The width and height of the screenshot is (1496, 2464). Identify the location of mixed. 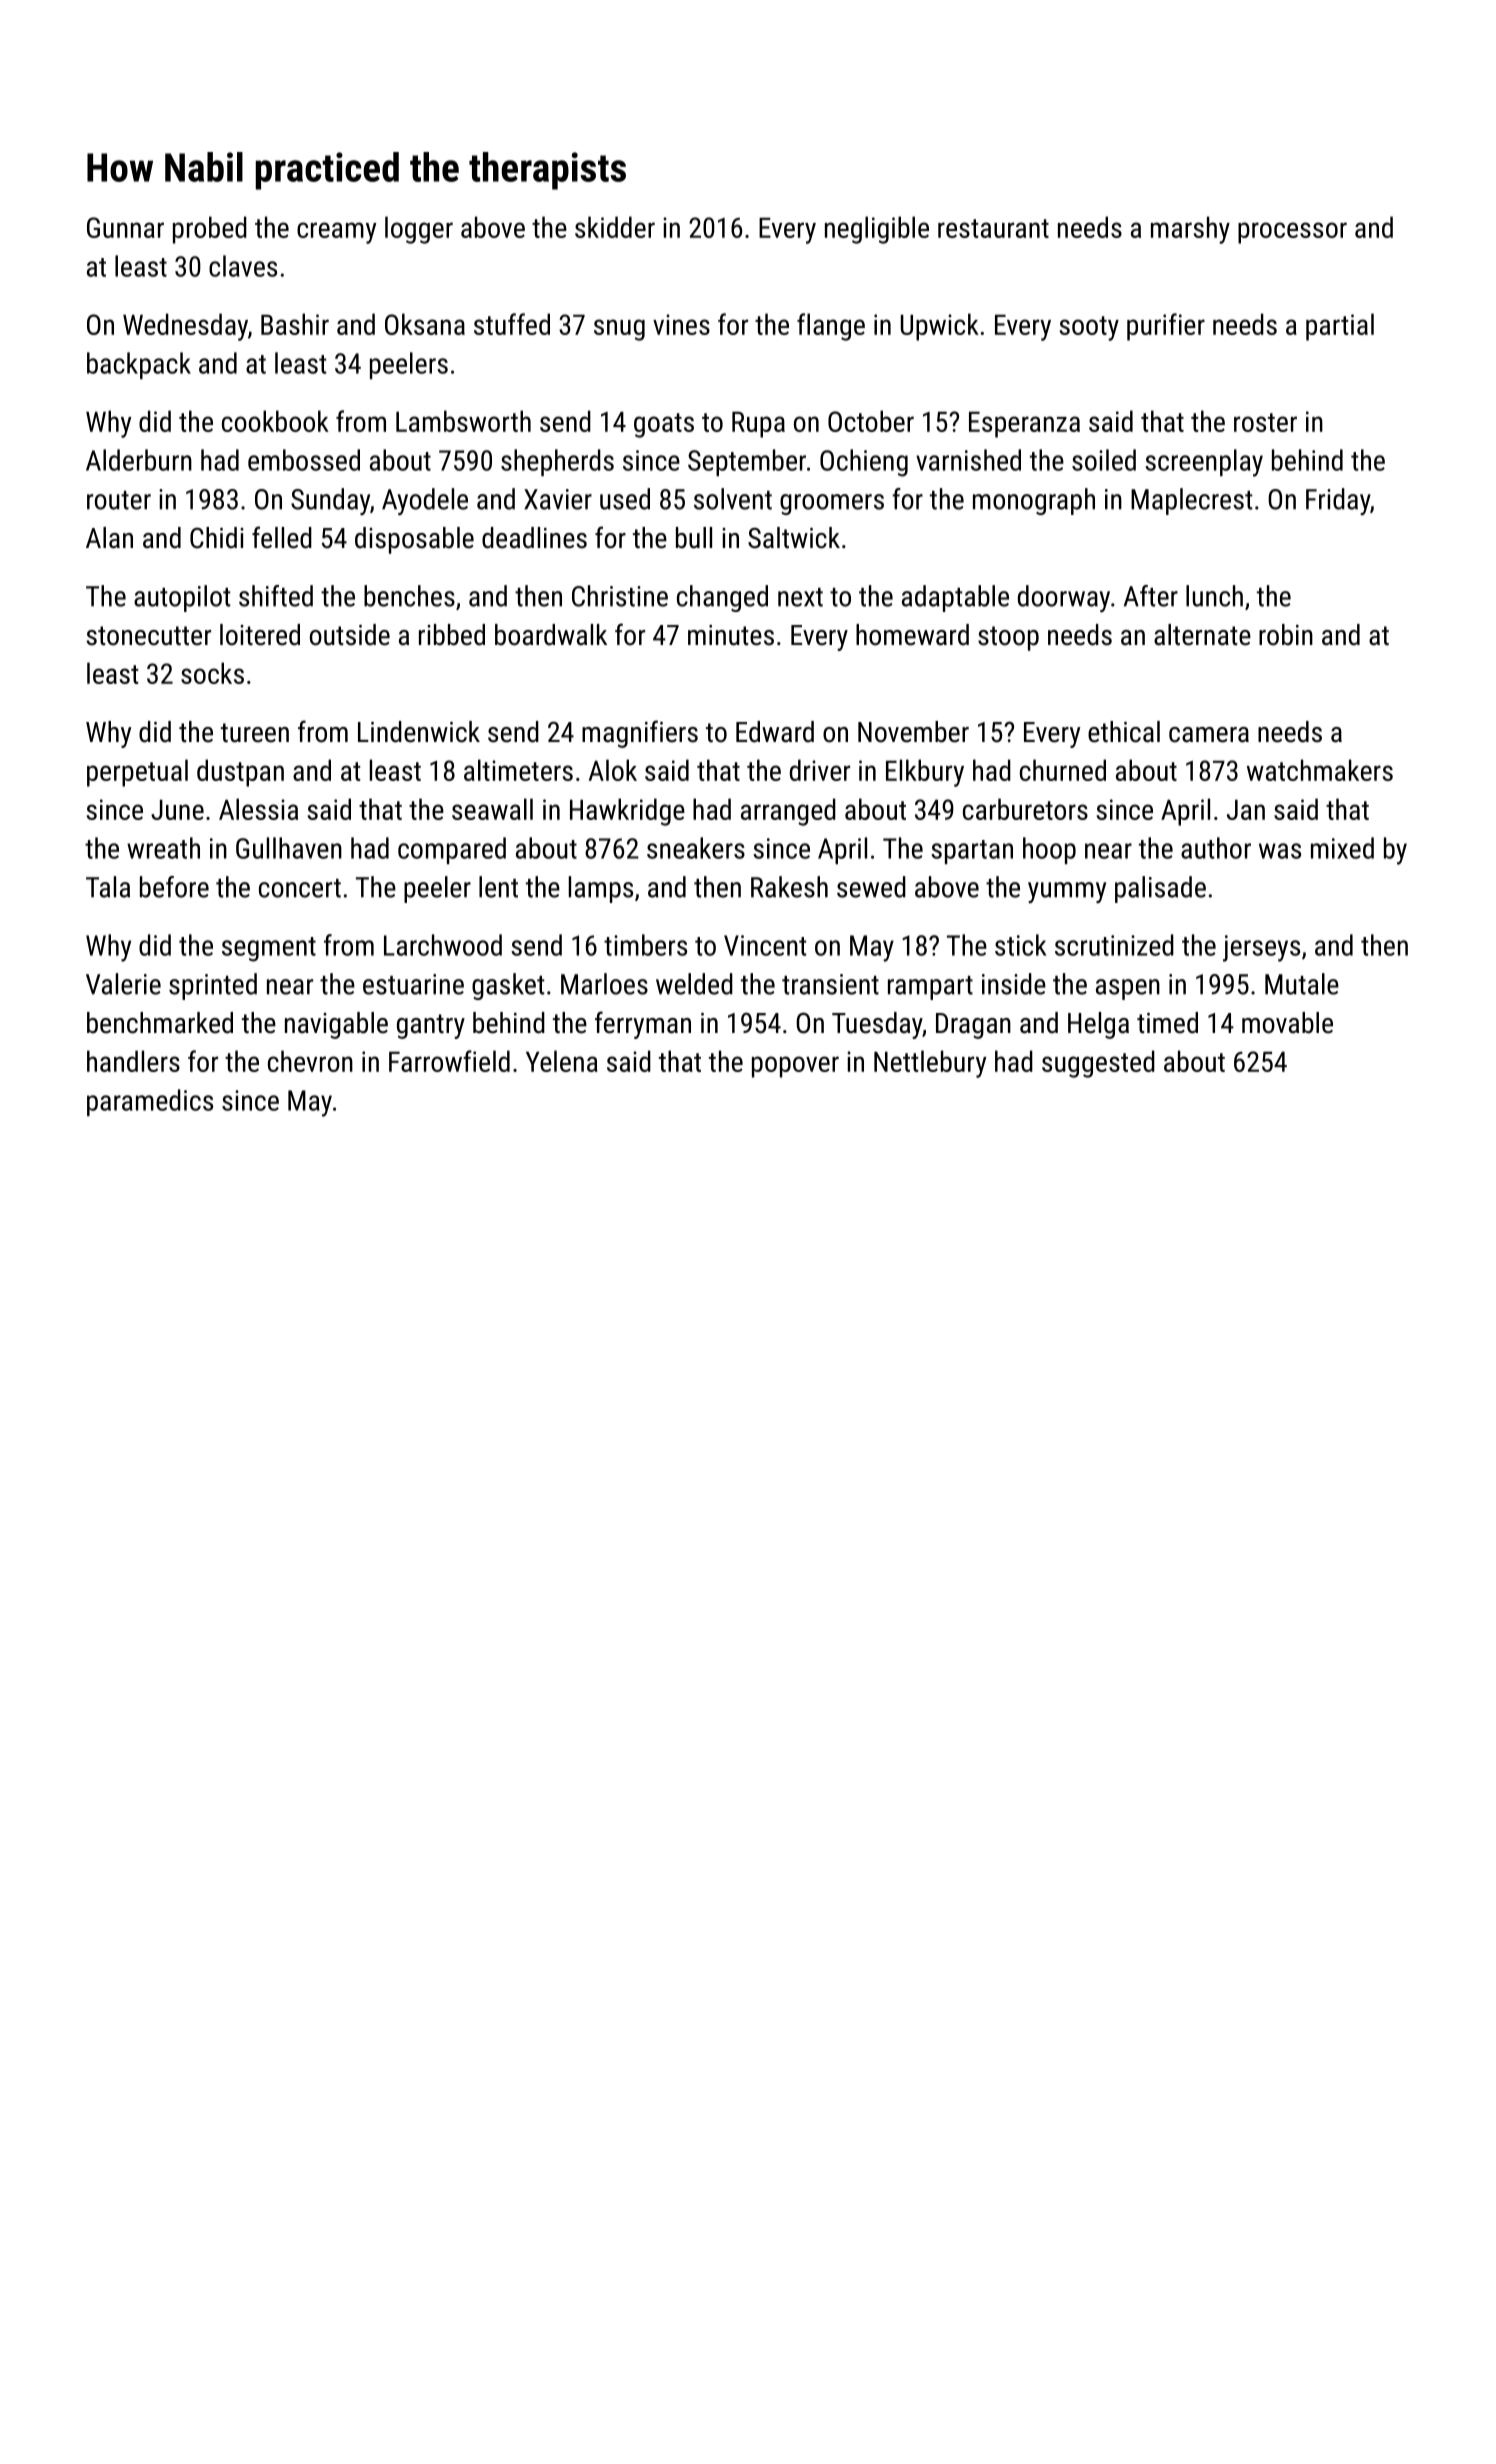
(1342, 848).
